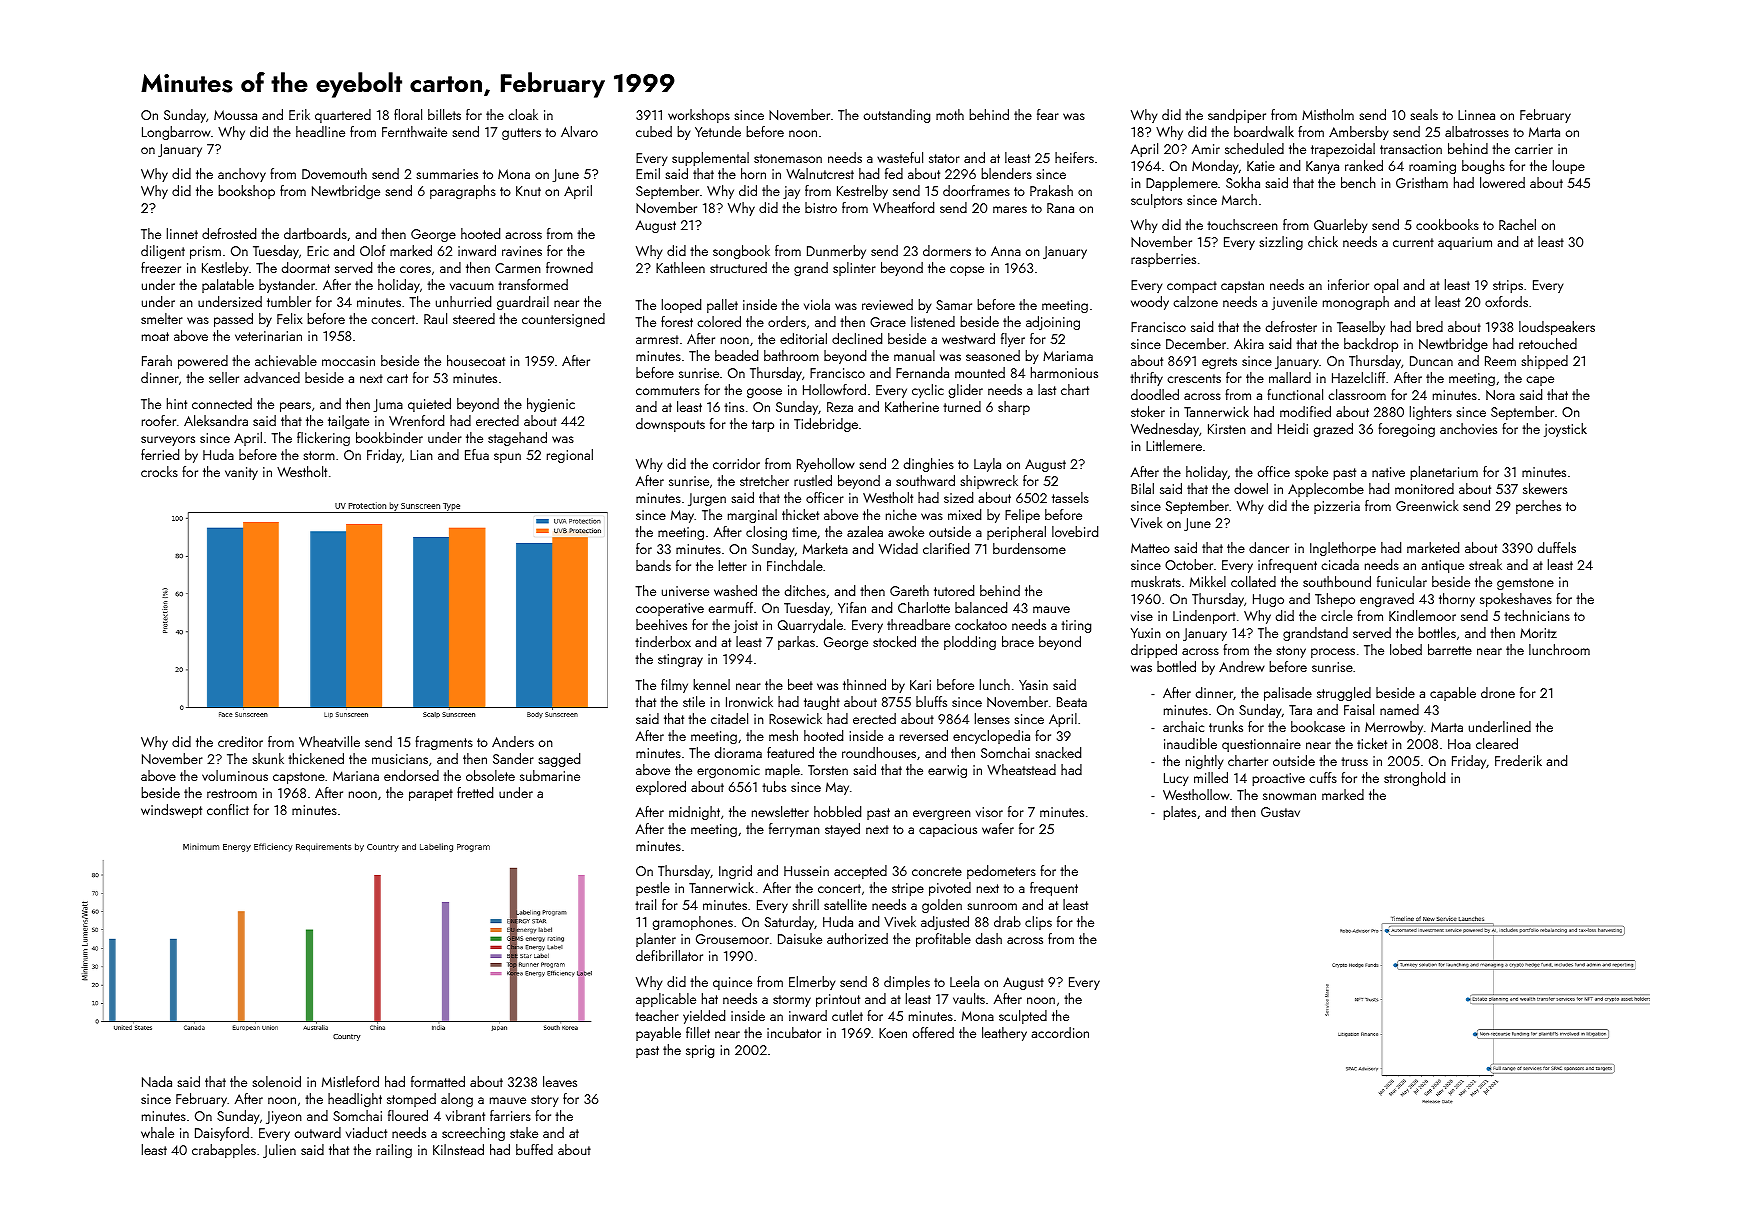 This screenshot has height=1228, width=1737. Describe the element at coordinates (729, 718) in the screenshot. I see `citadel` at that location.
